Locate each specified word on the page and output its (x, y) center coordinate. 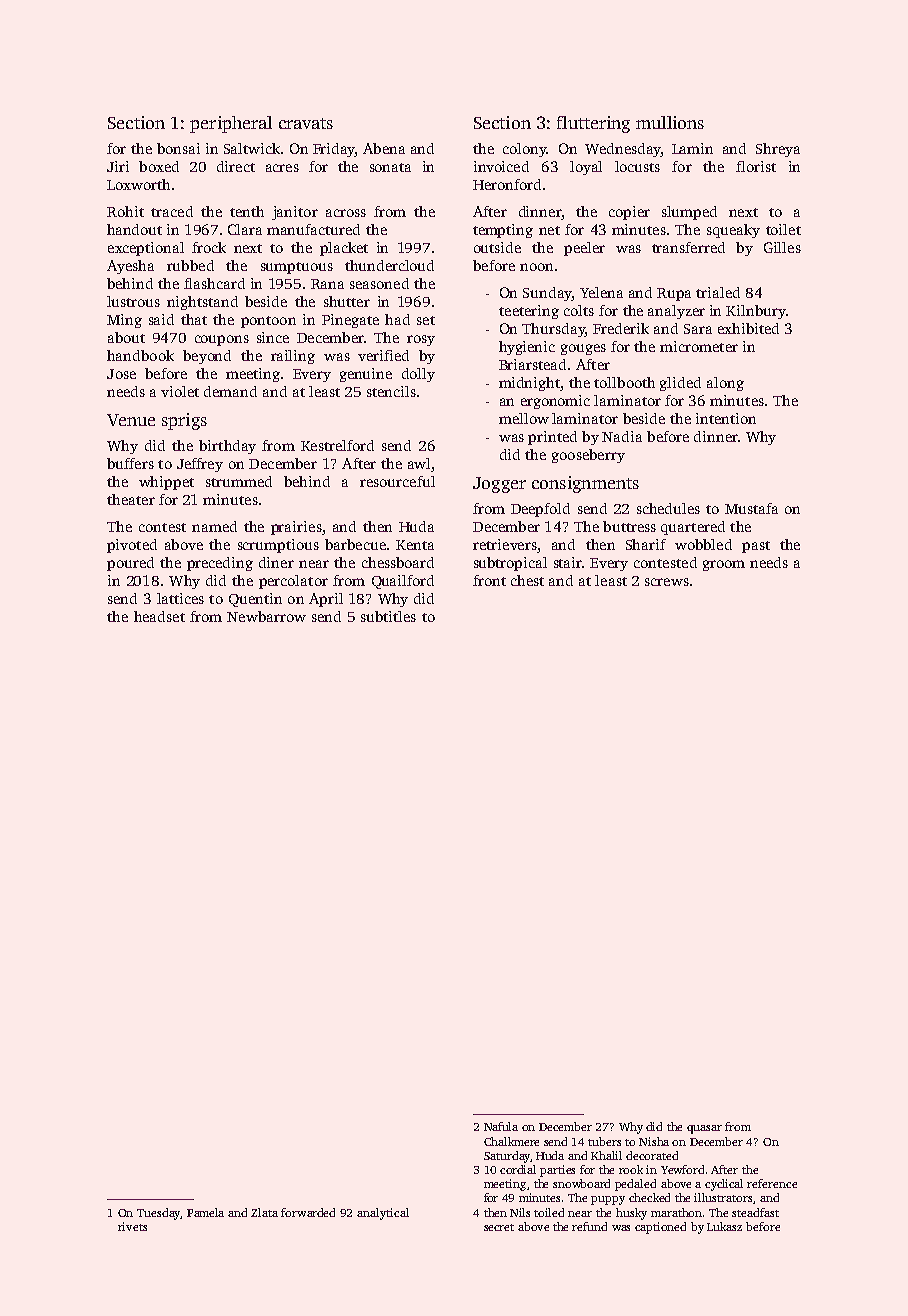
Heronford (507, 184)
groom (724, 565)
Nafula (501, 1126)
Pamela (205, 1212)
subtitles (388, 616)
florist (756, 166)
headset (159, 616)
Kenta (415, 545)
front (489, 580)
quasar (704, 1129)
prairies (296, 528)
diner (276, 562)
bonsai (178, 148)
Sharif (646, 544)
